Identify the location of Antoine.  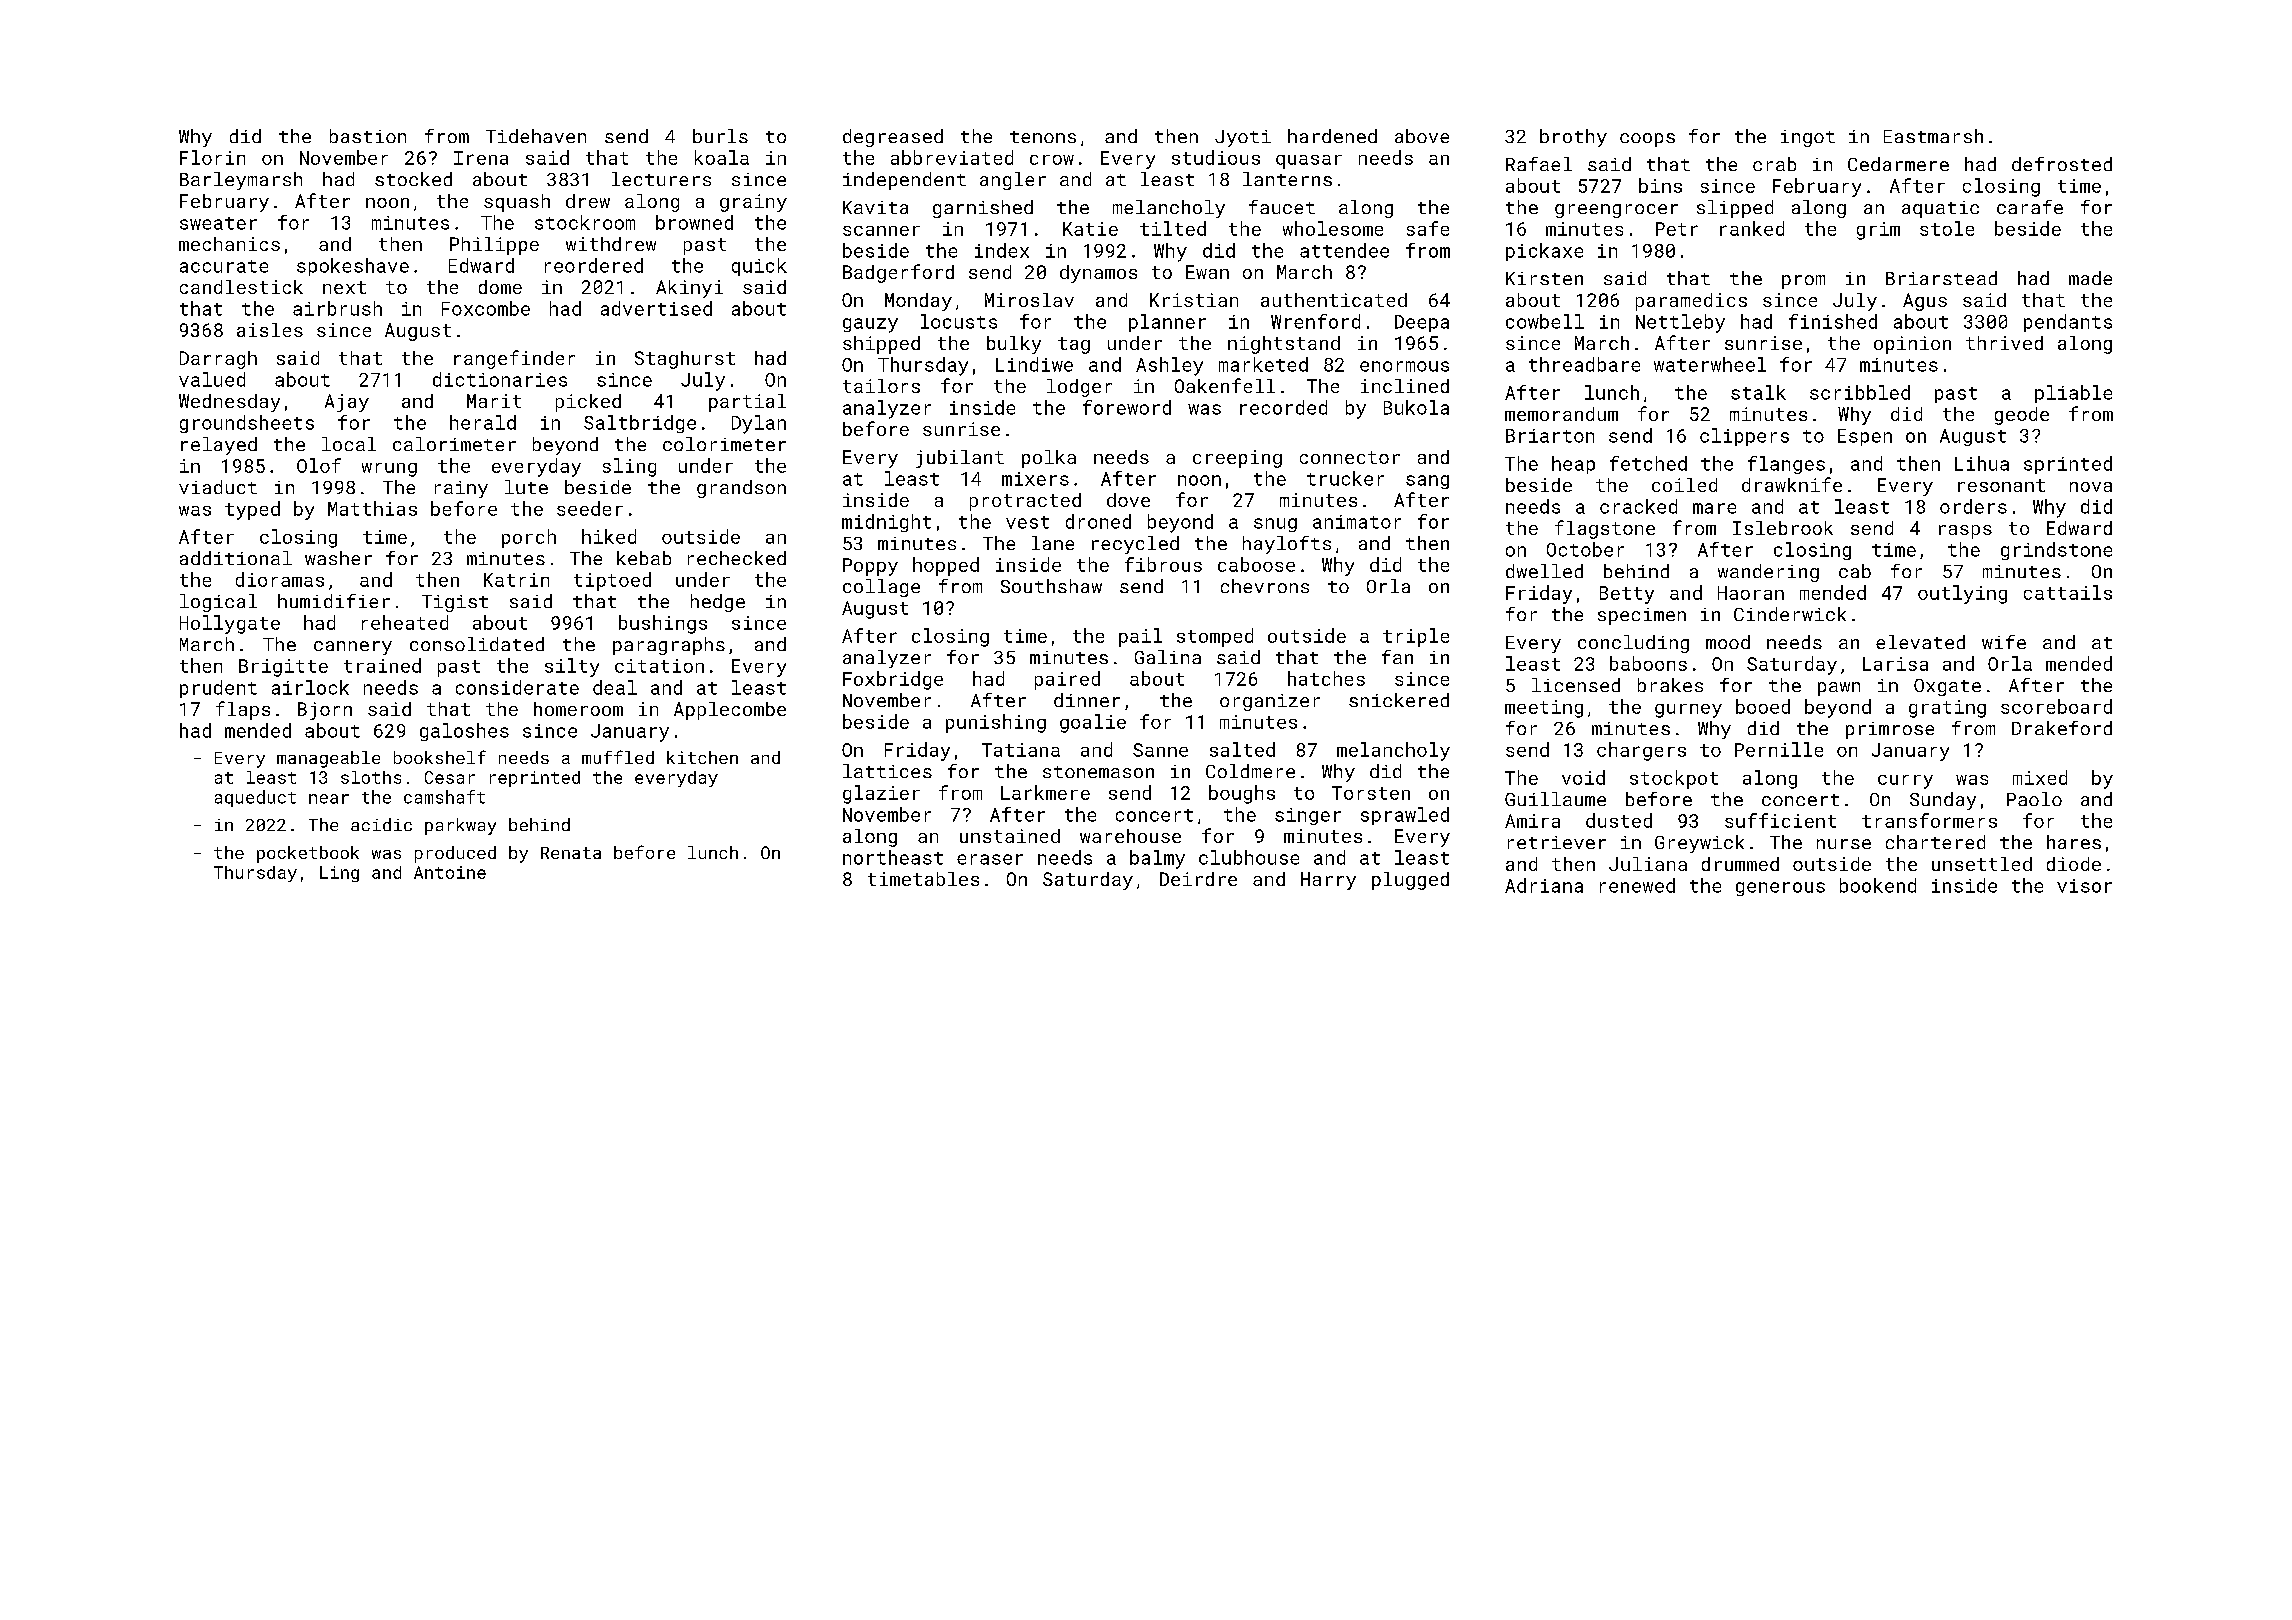
(450, 872).
